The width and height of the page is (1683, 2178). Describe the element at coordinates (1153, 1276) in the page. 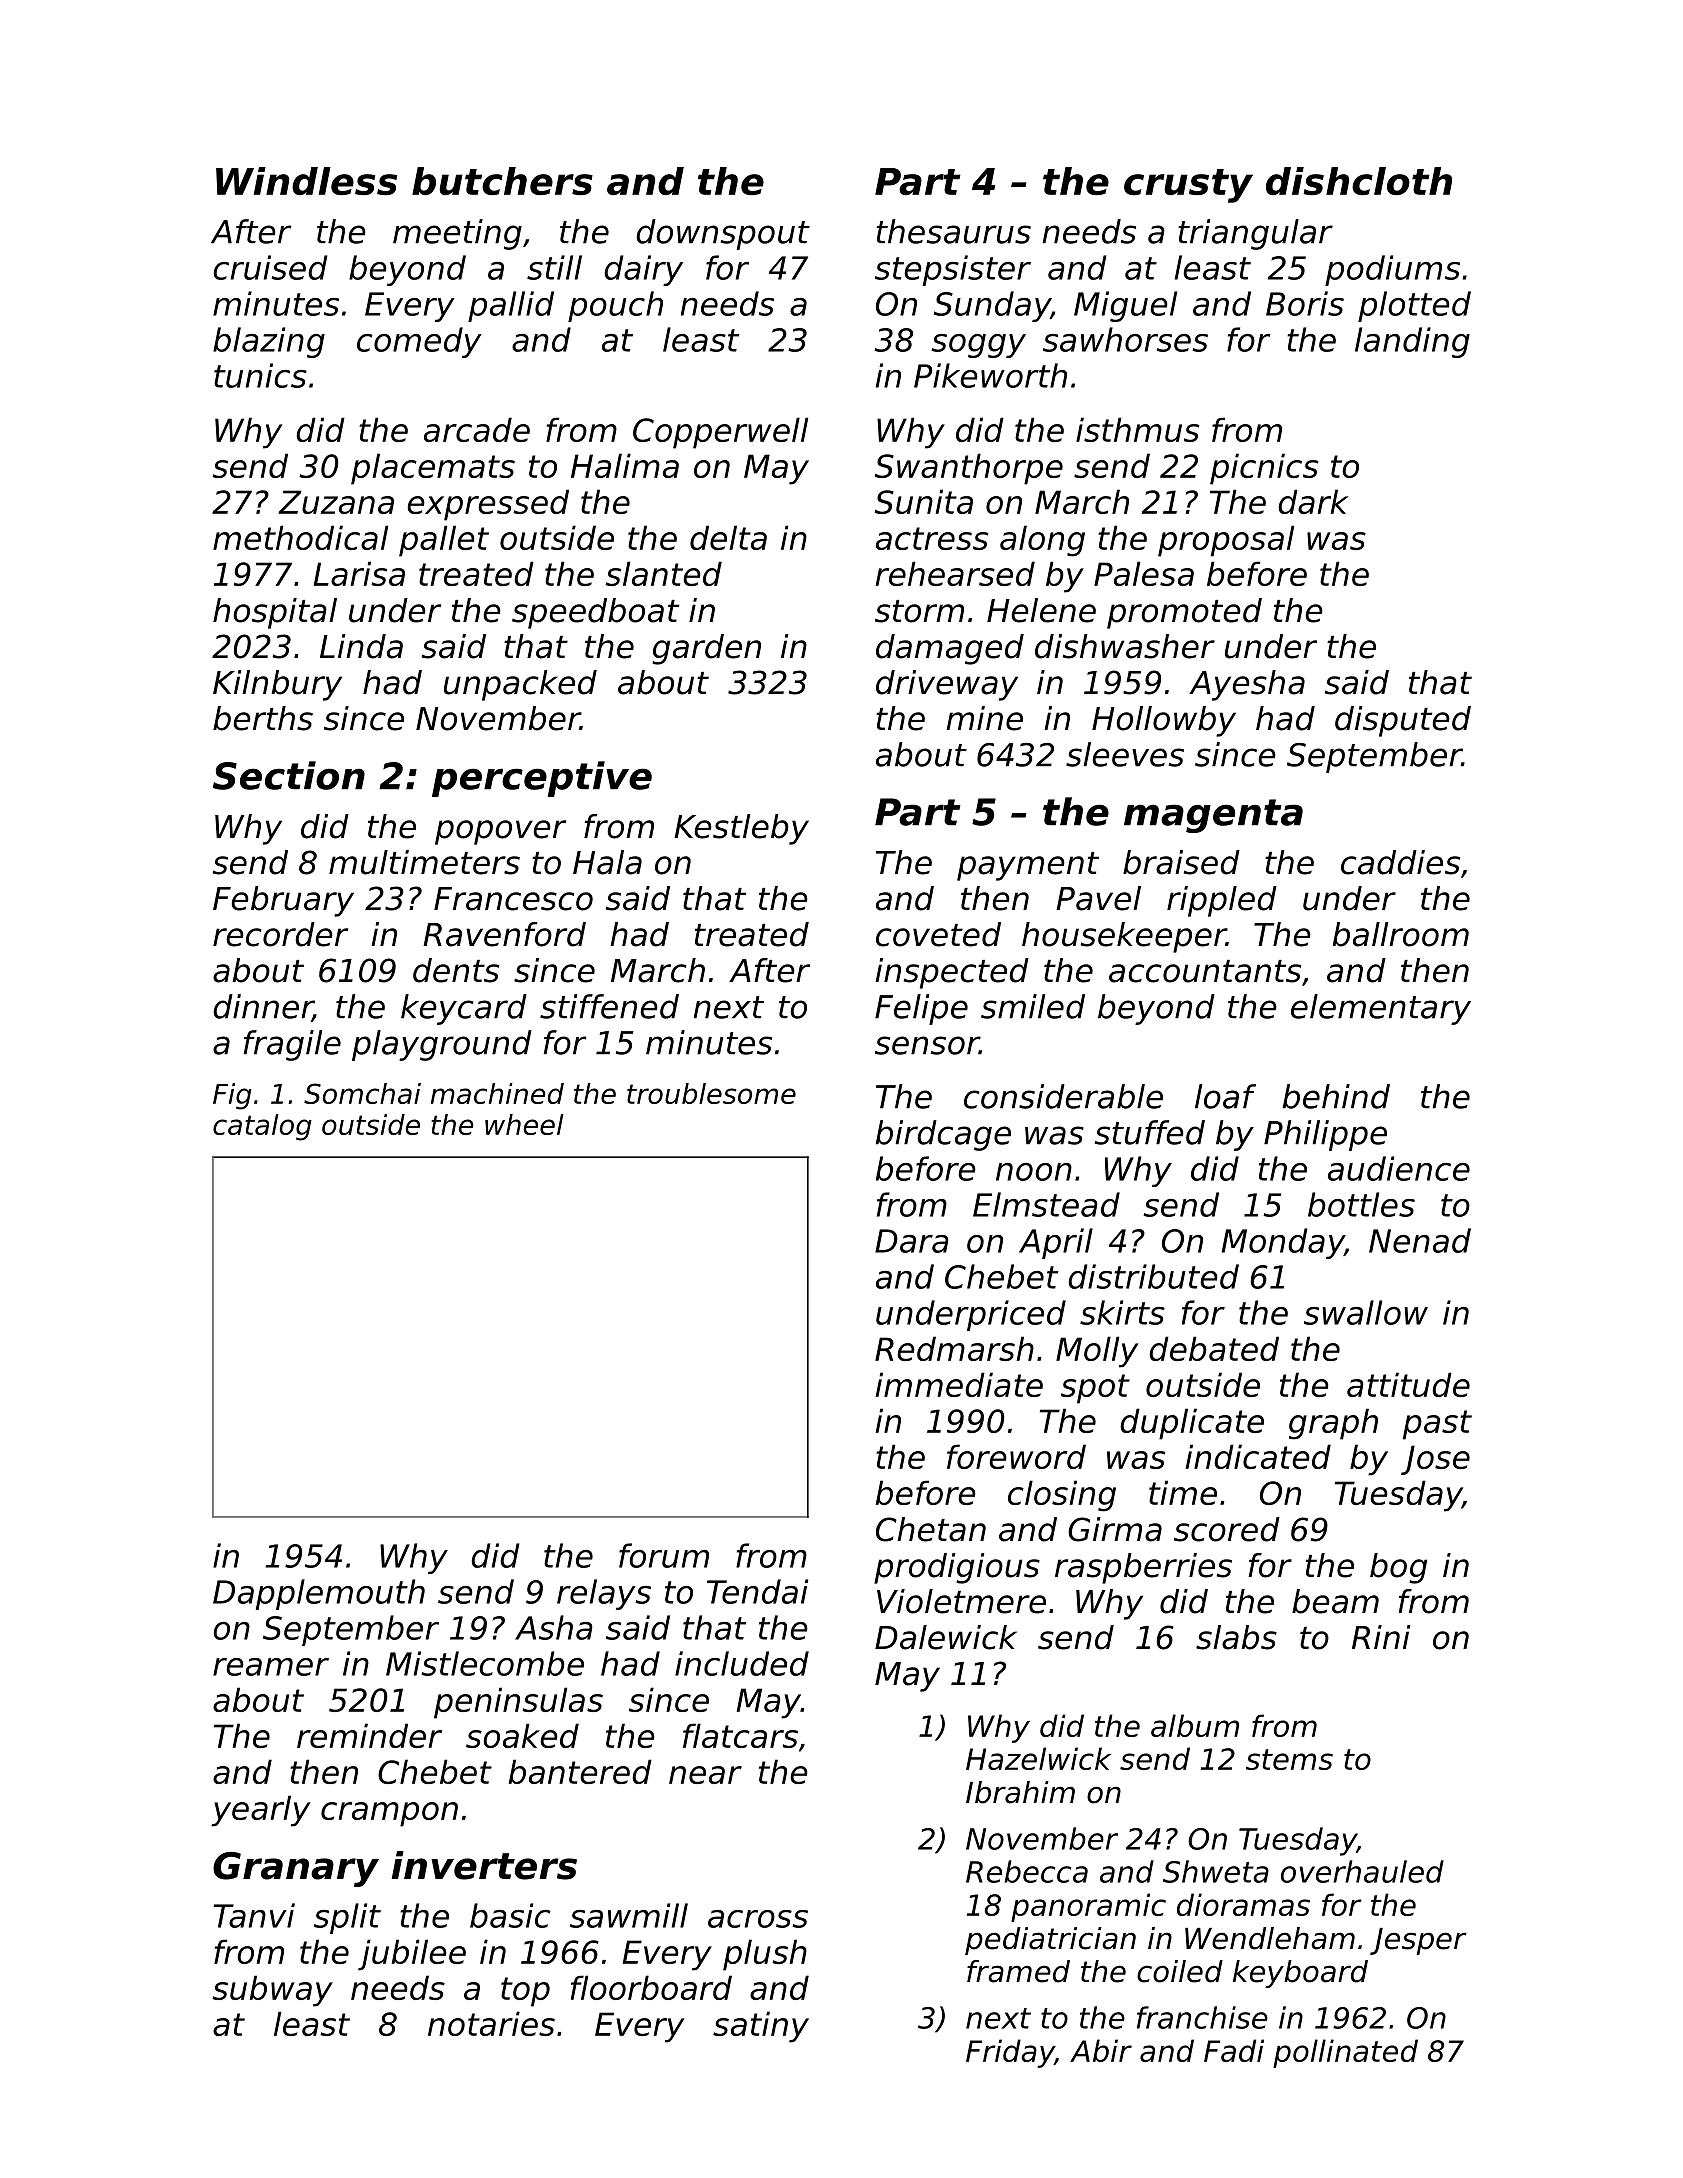

I see `distributed` at that location.
